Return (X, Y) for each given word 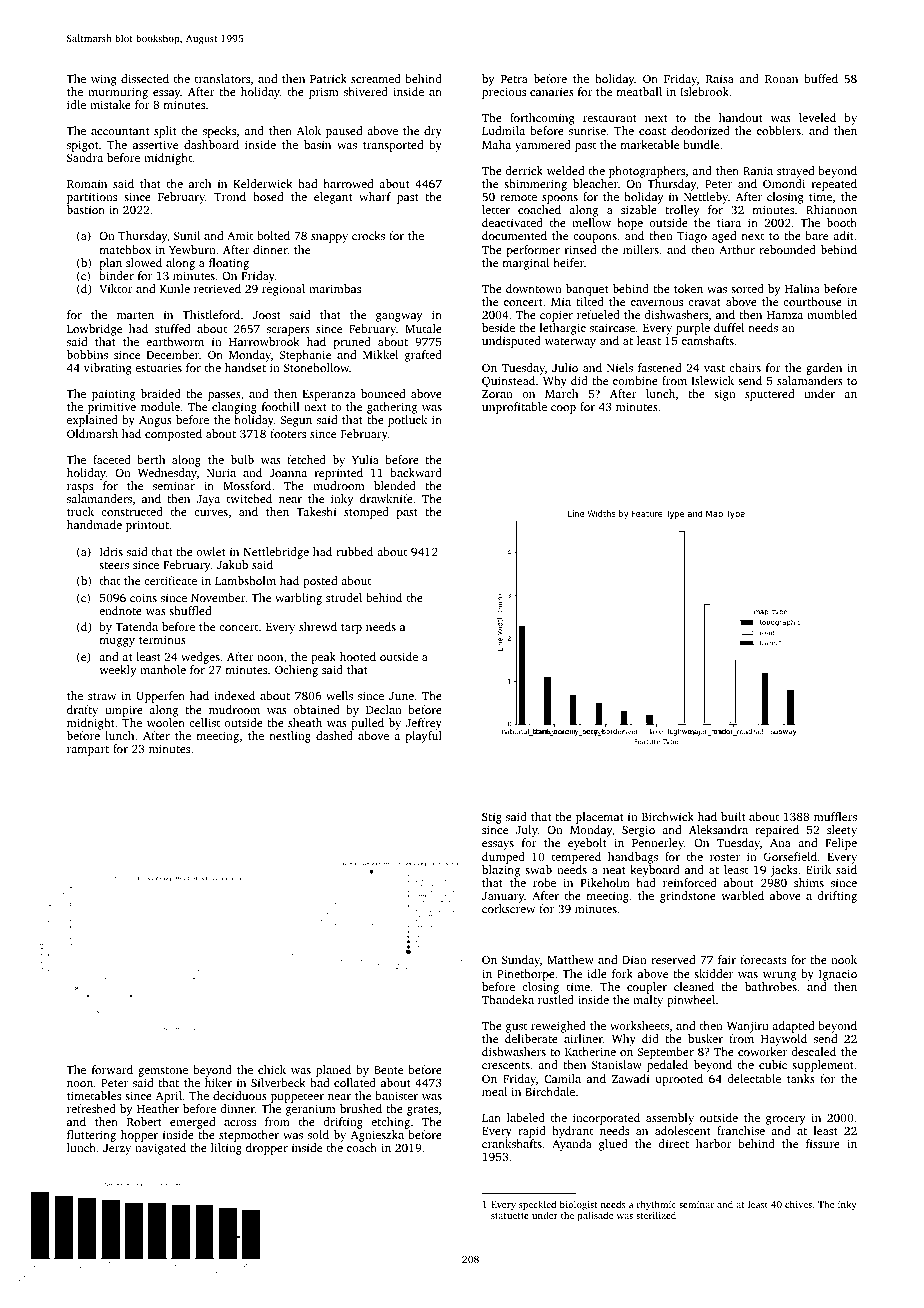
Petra (514, 79)
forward (112, 1069)
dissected (145, 78)
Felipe (841, 844)
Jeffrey (424, 724)
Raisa (720, 78)
